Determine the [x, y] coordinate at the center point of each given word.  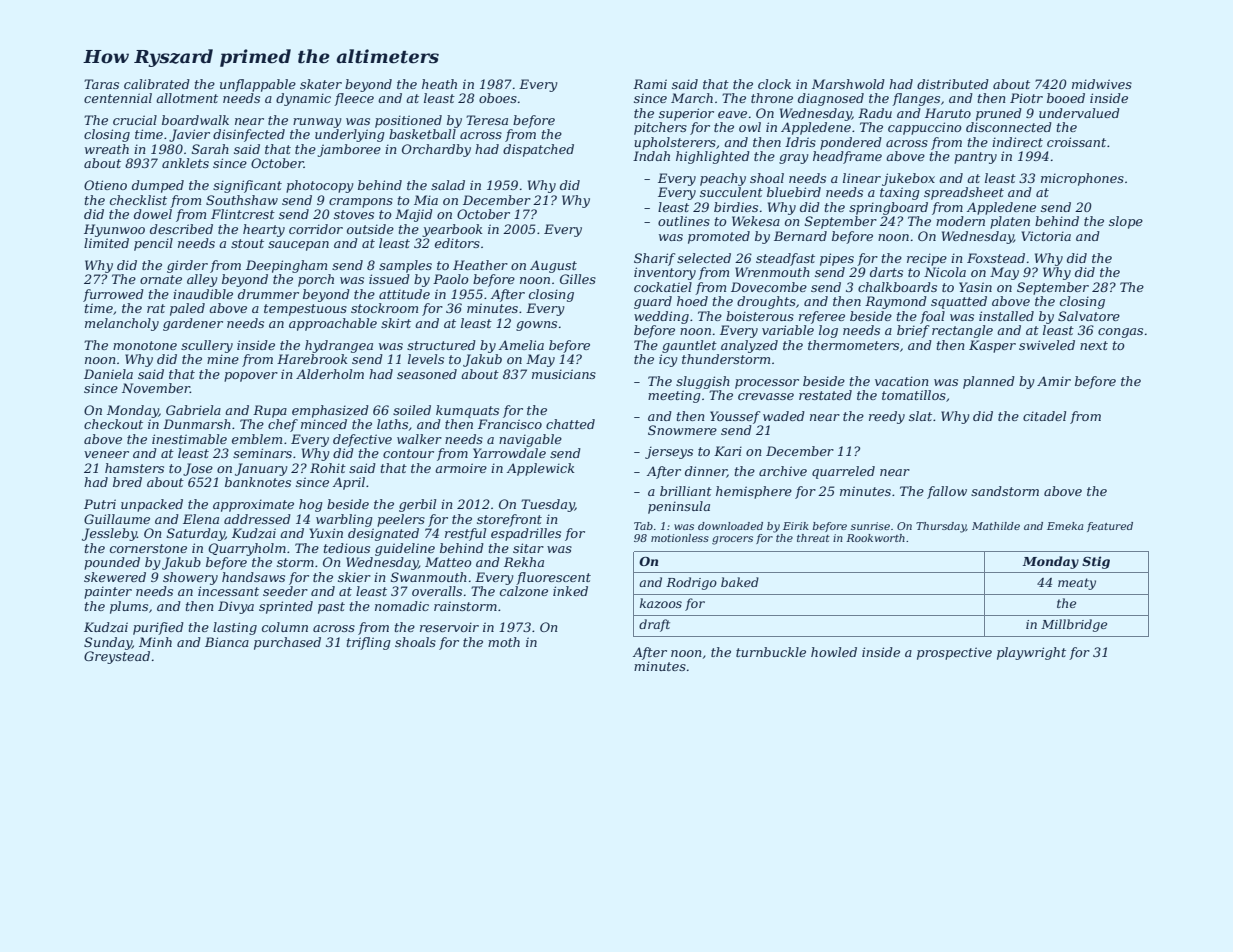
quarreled [843, 472]
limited [106, 243]
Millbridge [1074, 625]
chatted [570, 424]
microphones [1082, 179]
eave [732, 114]
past [331, 608]
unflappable [258, 85]
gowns [536, 326]
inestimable [189, 439]
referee [822, 317]
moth [504, 642]
